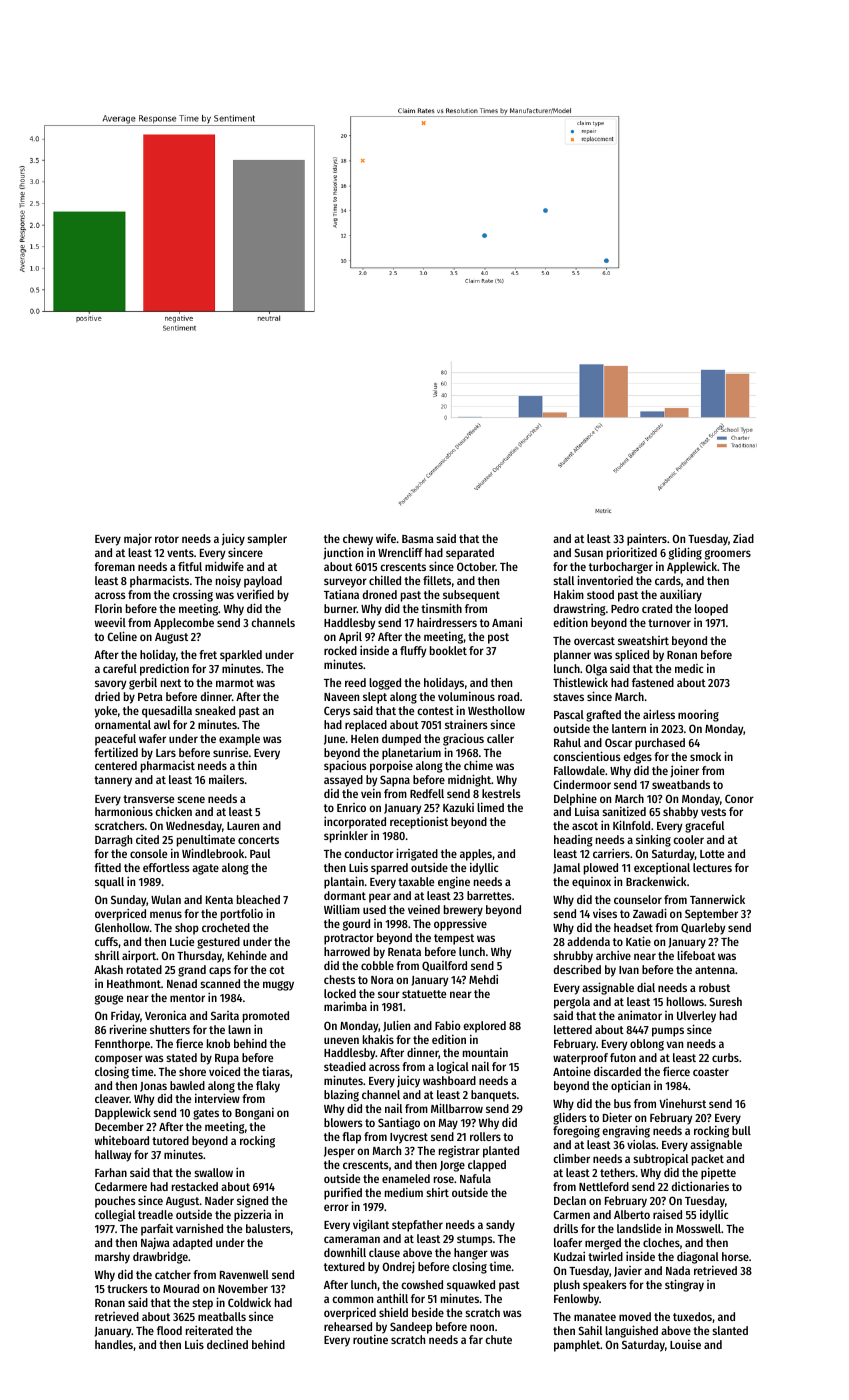 The width and height of the screenshot is (849, 1400). I want to click on gouge, so click(109, 1000).
